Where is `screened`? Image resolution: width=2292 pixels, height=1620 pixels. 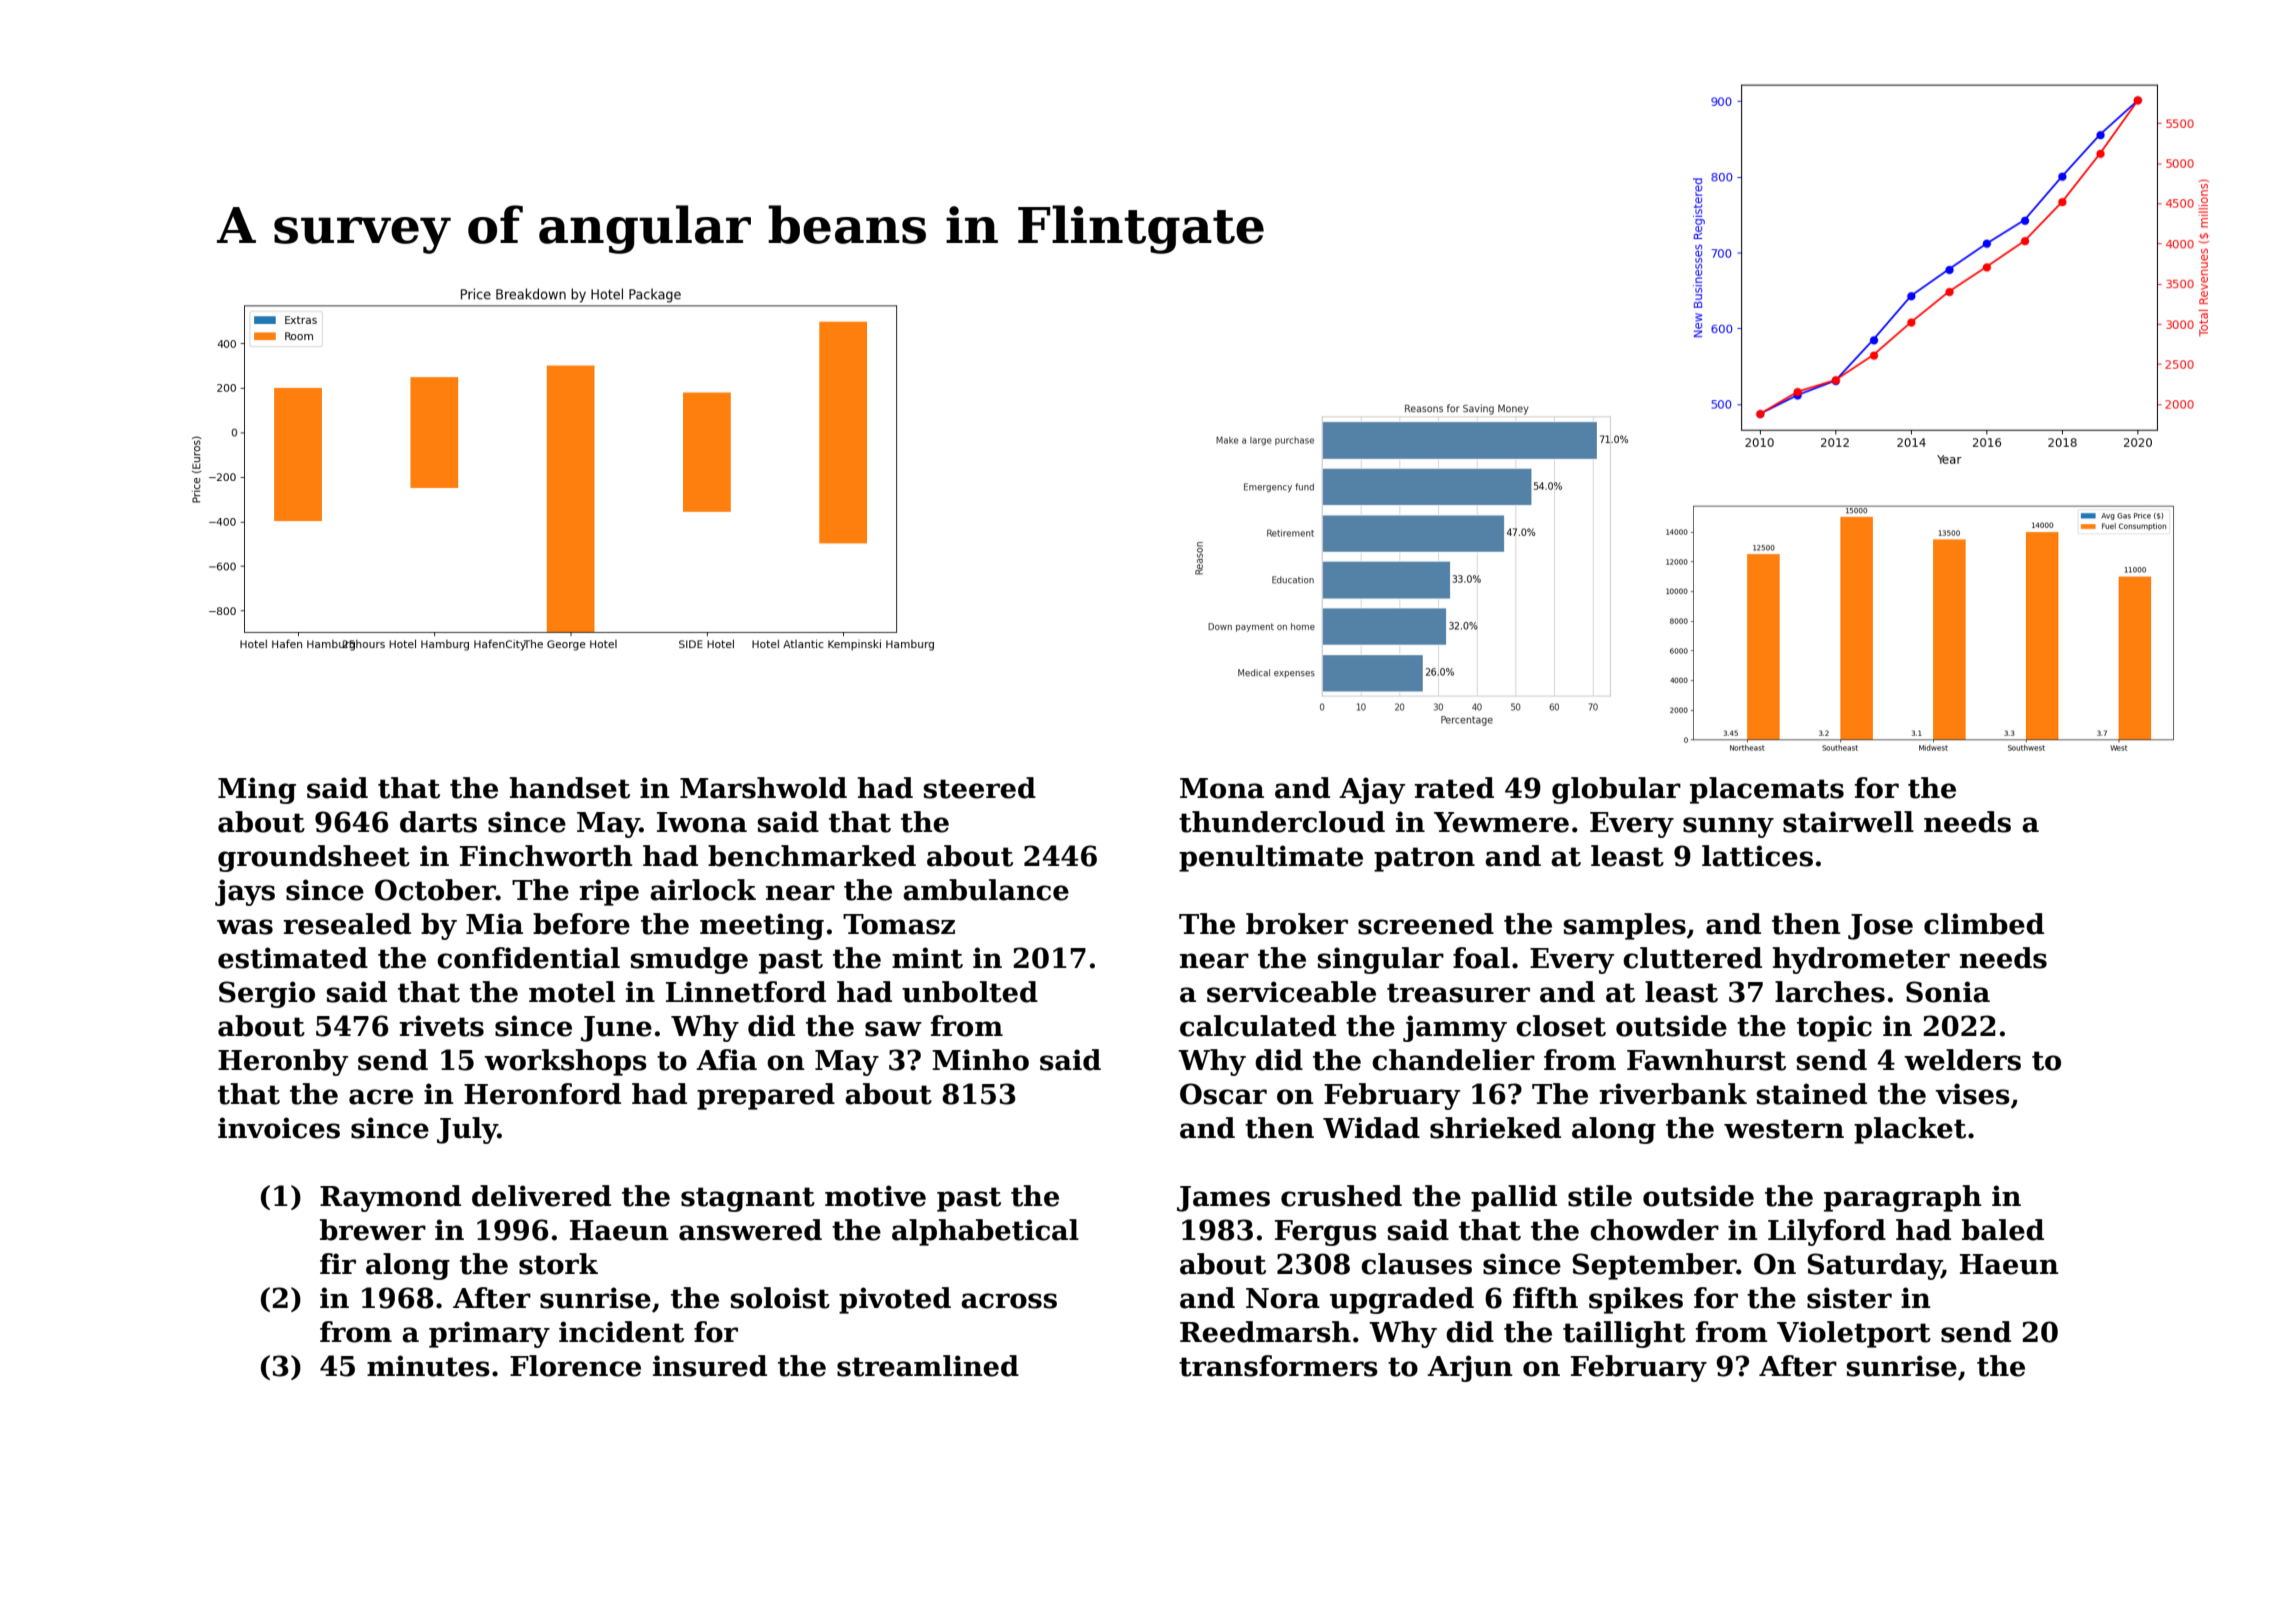
screened is located at coordinates (1426, 924).
